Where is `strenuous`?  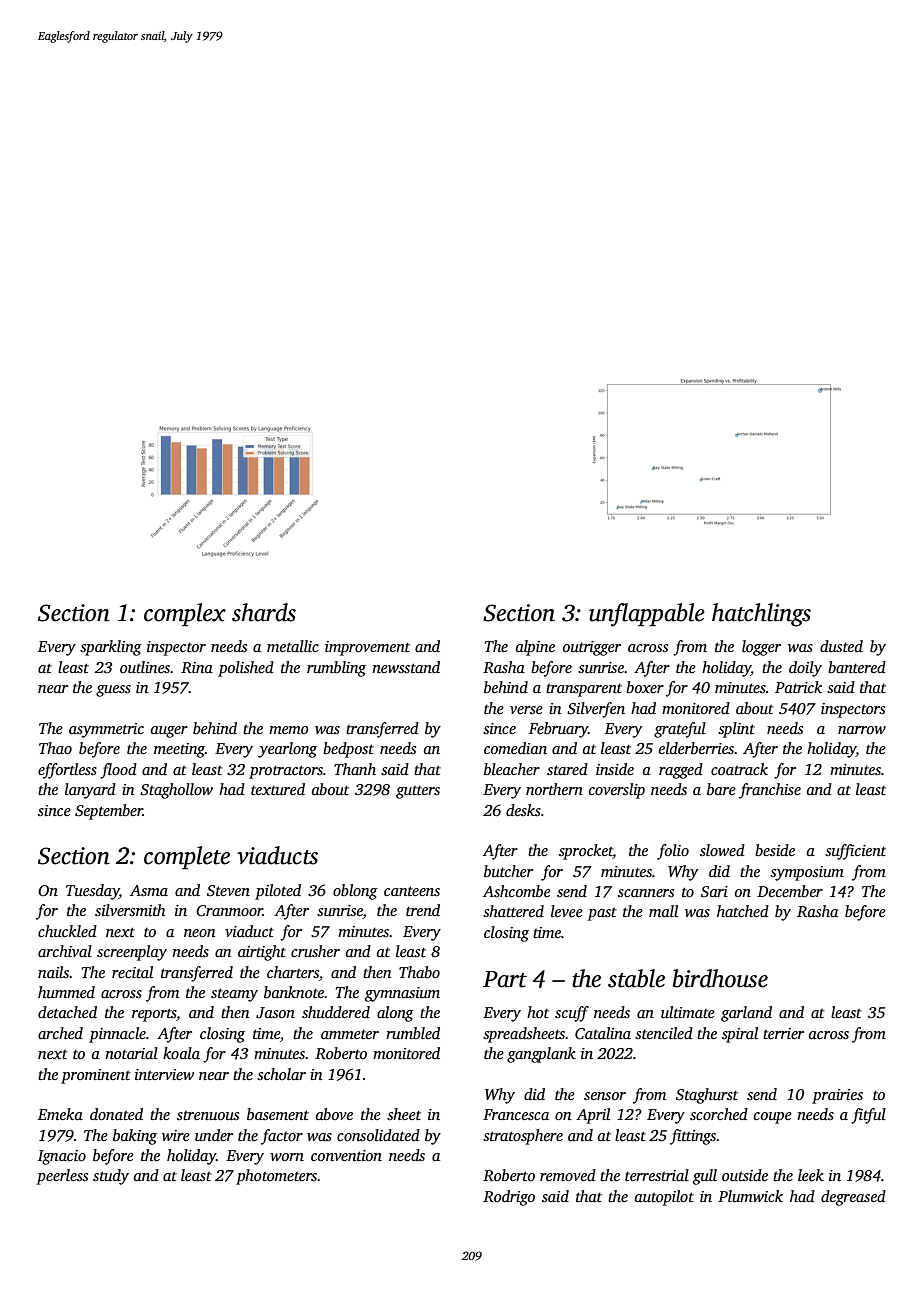 strenuous is located at coordinates (208, 1115).
